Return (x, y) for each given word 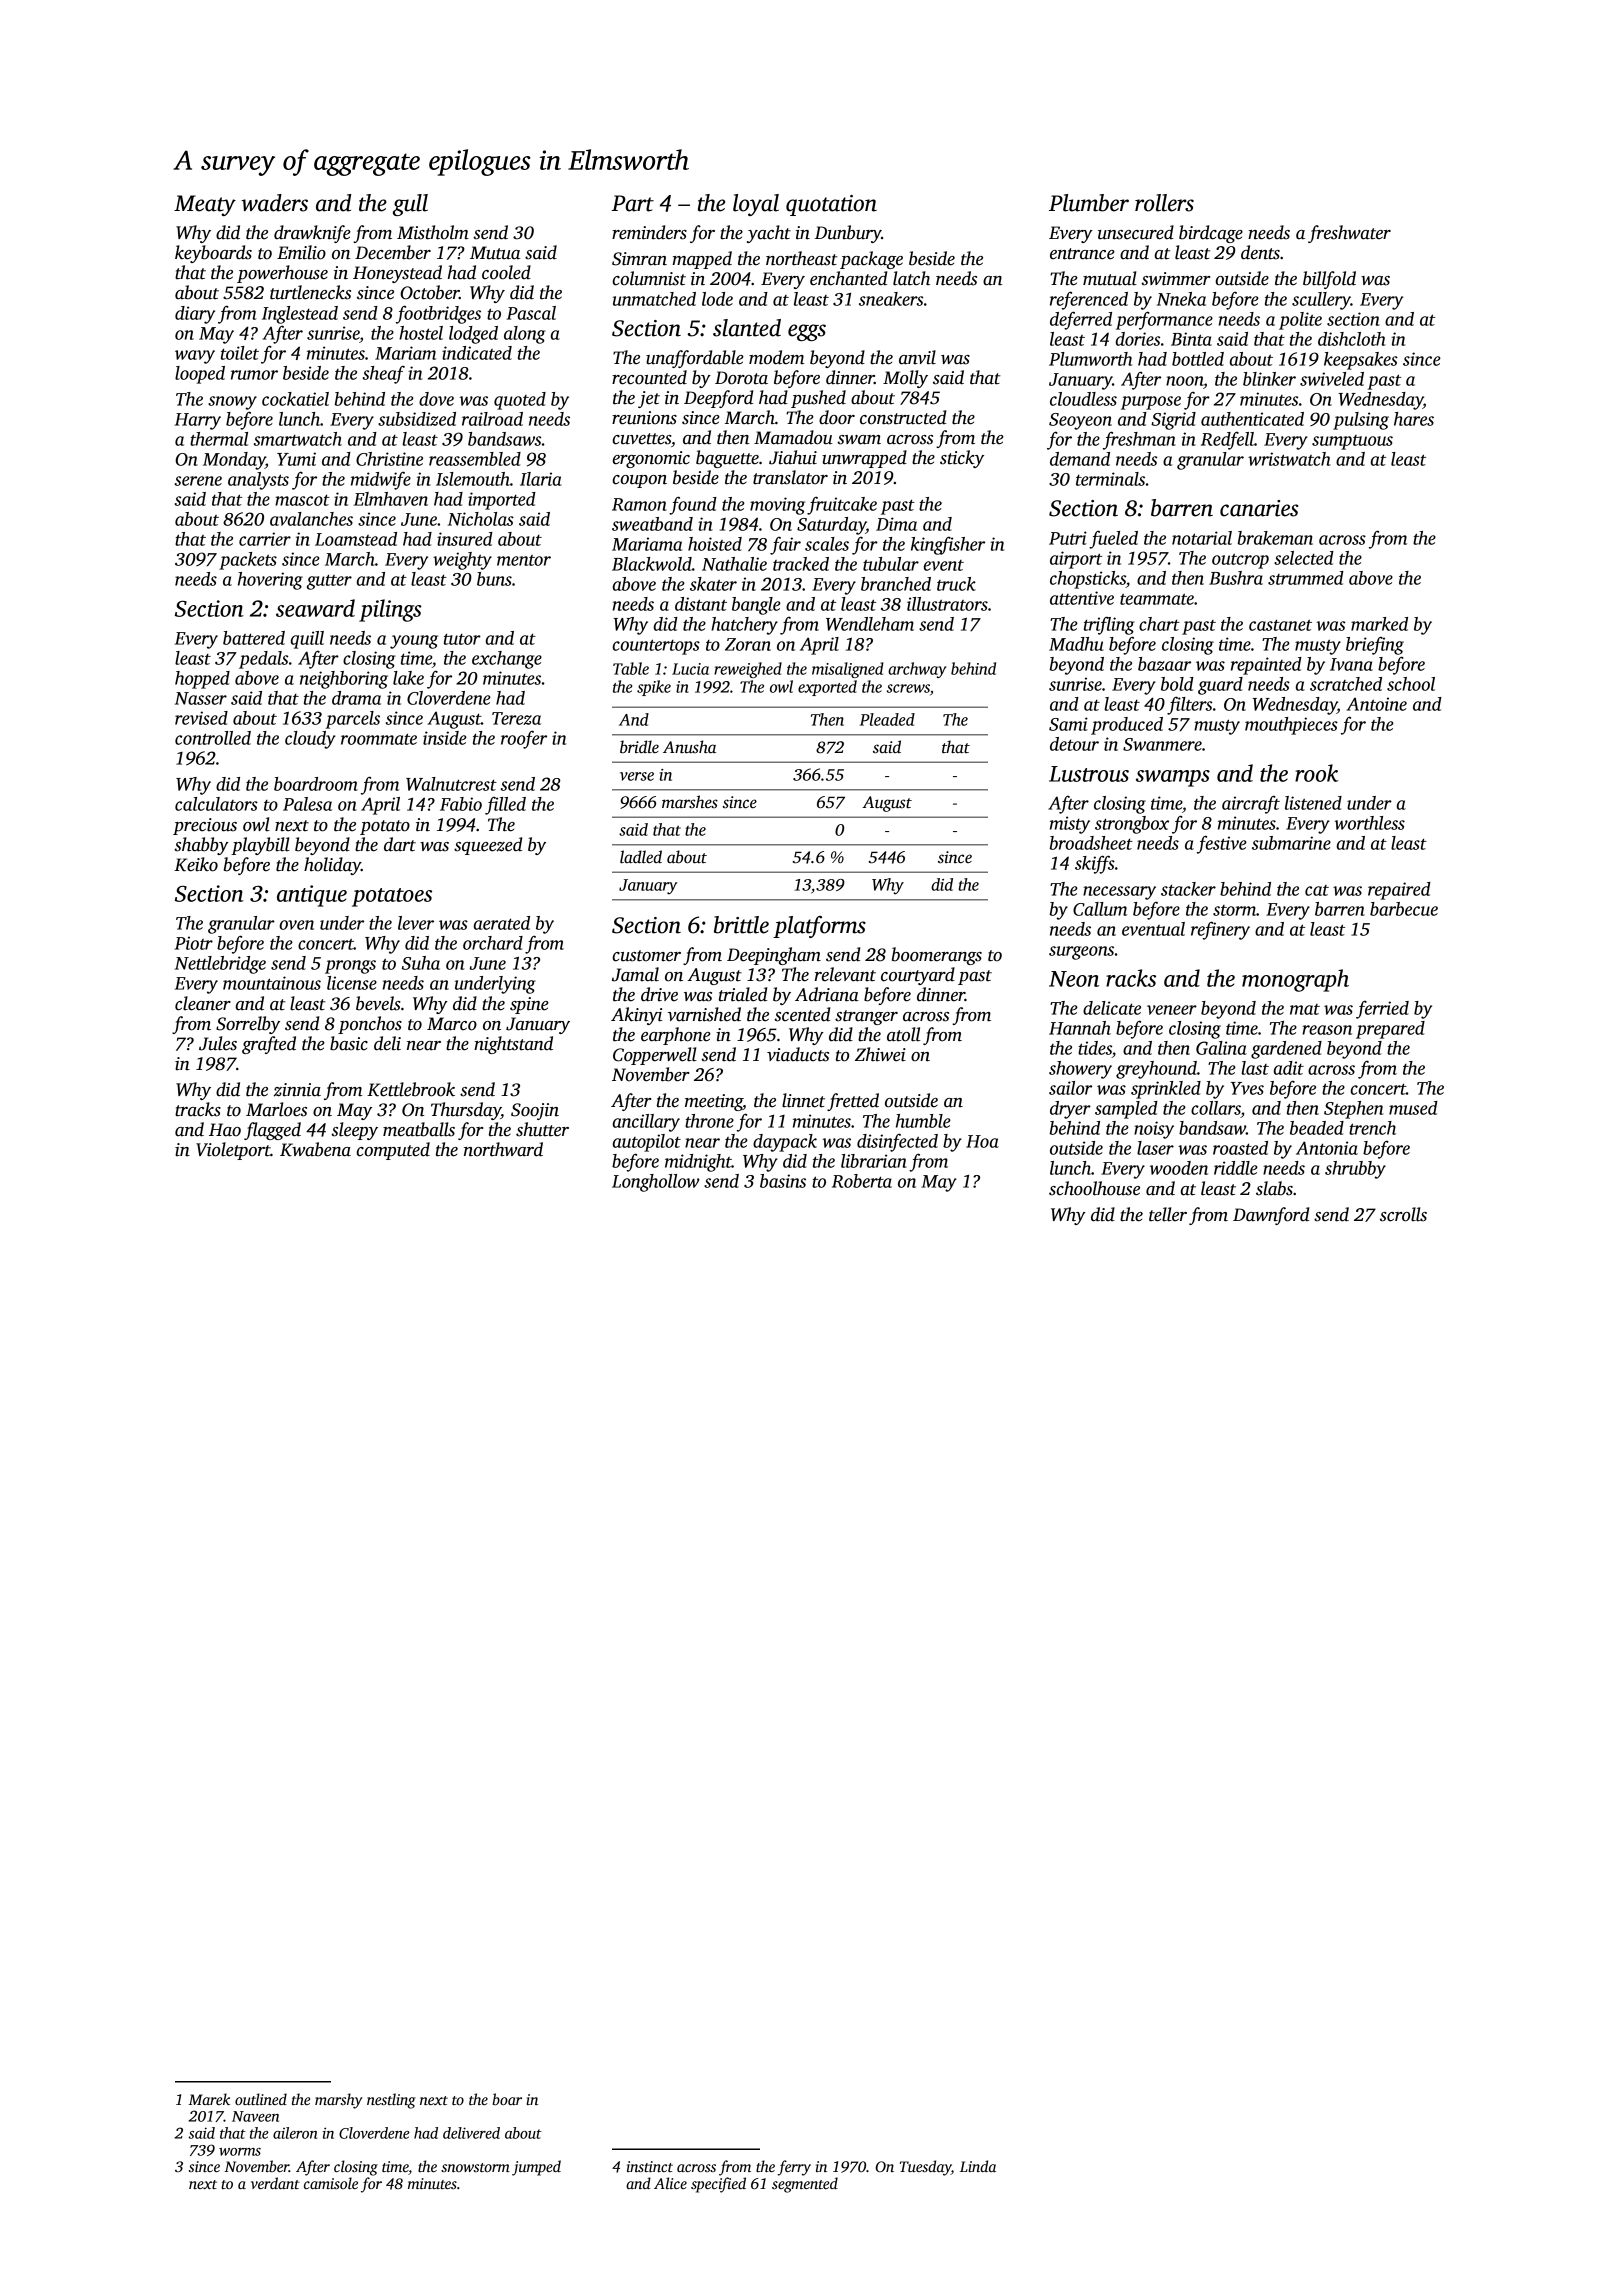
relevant (845, 974)
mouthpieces (1291, 726)
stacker (1188, 889)
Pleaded (887, 719)
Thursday (466, 1111)
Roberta (862, 1181)
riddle (1236, 1168)
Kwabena (315, 1149)
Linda (978, 2166)
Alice (670, 2183)
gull (410, 205)
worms (240, 2152)
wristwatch (1289, 459)
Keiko (196, 864)
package (871, 260)
